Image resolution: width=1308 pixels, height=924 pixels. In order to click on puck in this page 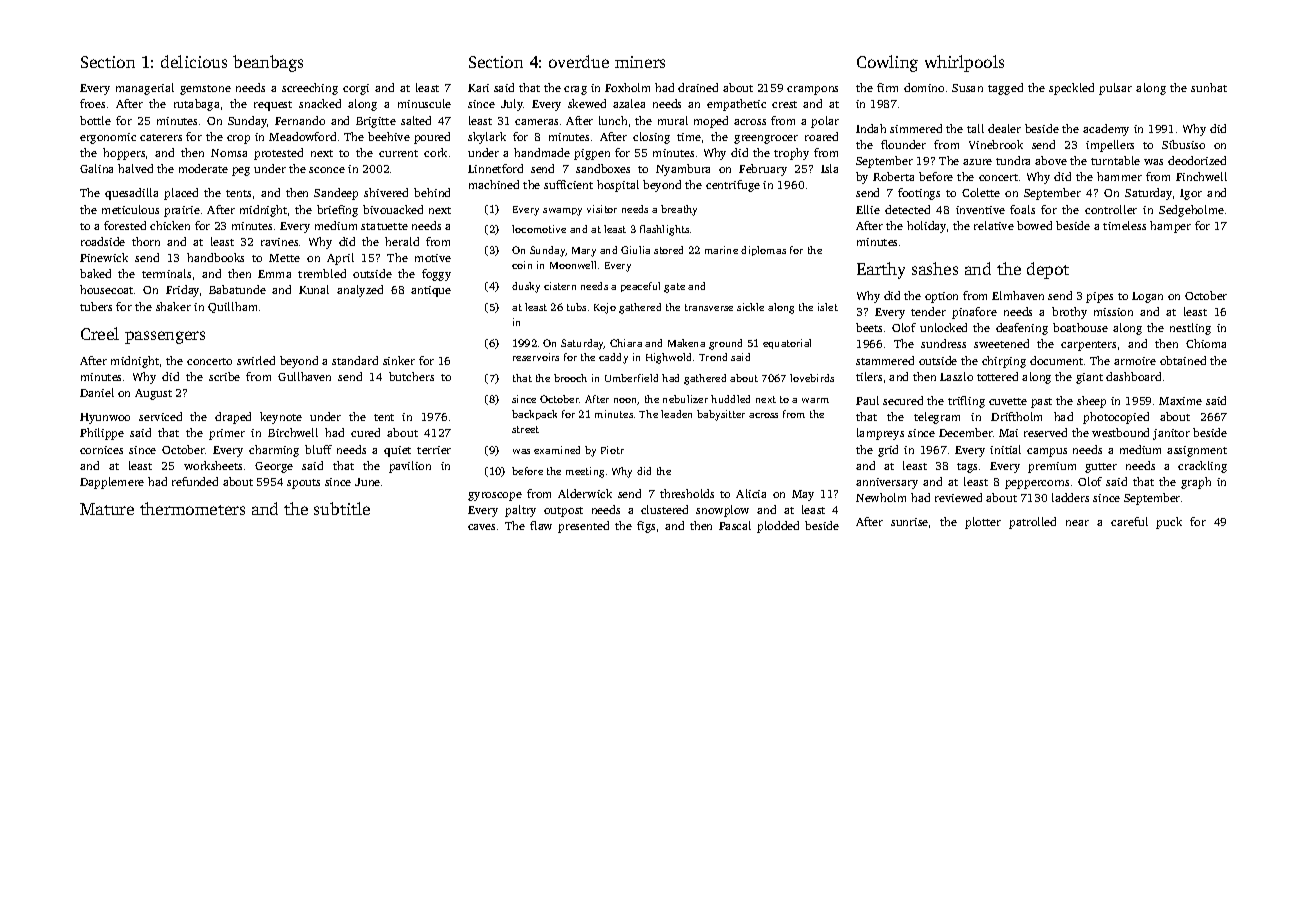, I will do `click(1169, 523)`.
